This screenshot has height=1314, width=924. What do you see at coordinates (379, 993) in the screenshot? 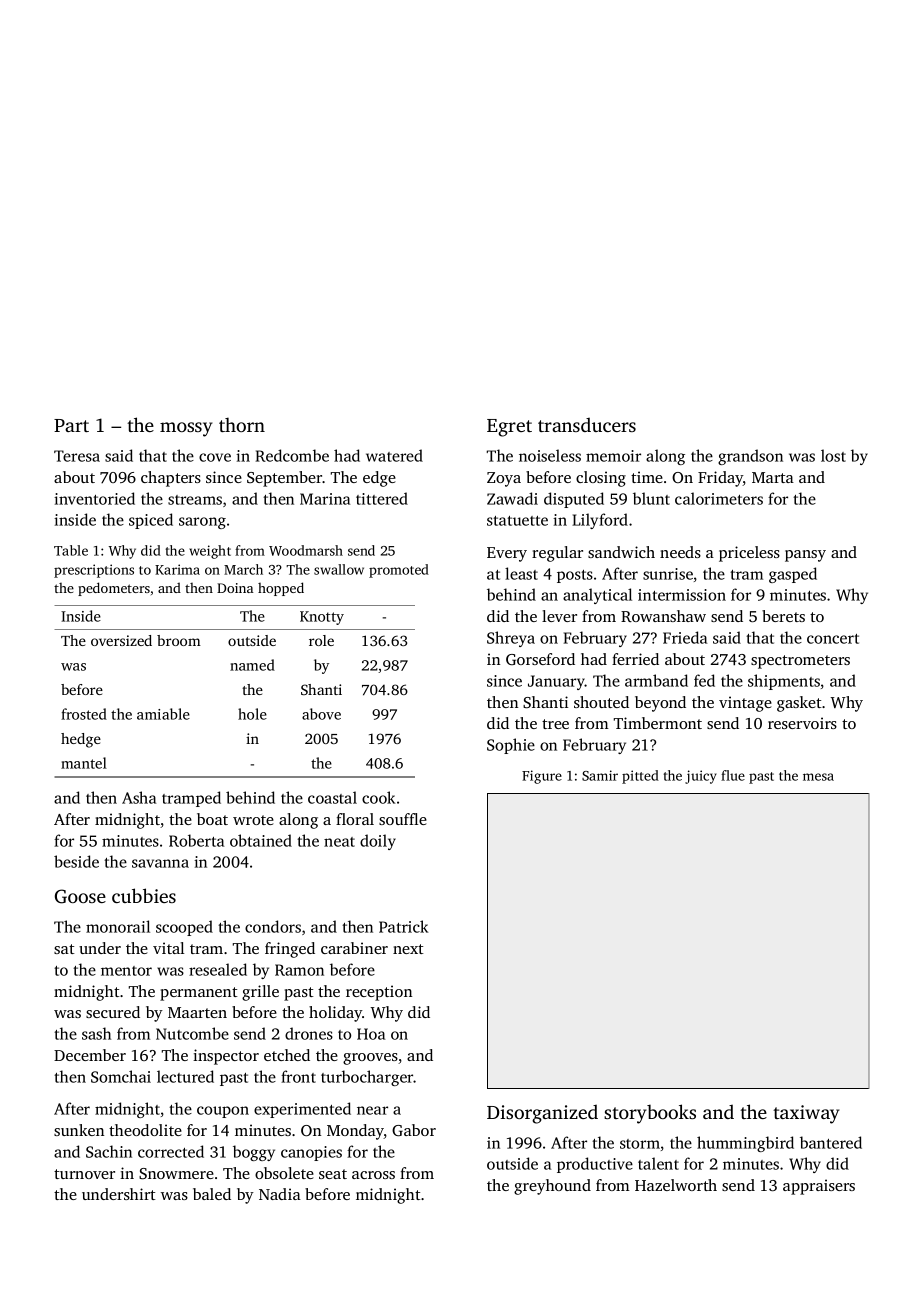
I see `reception` at bounding box center [379, 993].
